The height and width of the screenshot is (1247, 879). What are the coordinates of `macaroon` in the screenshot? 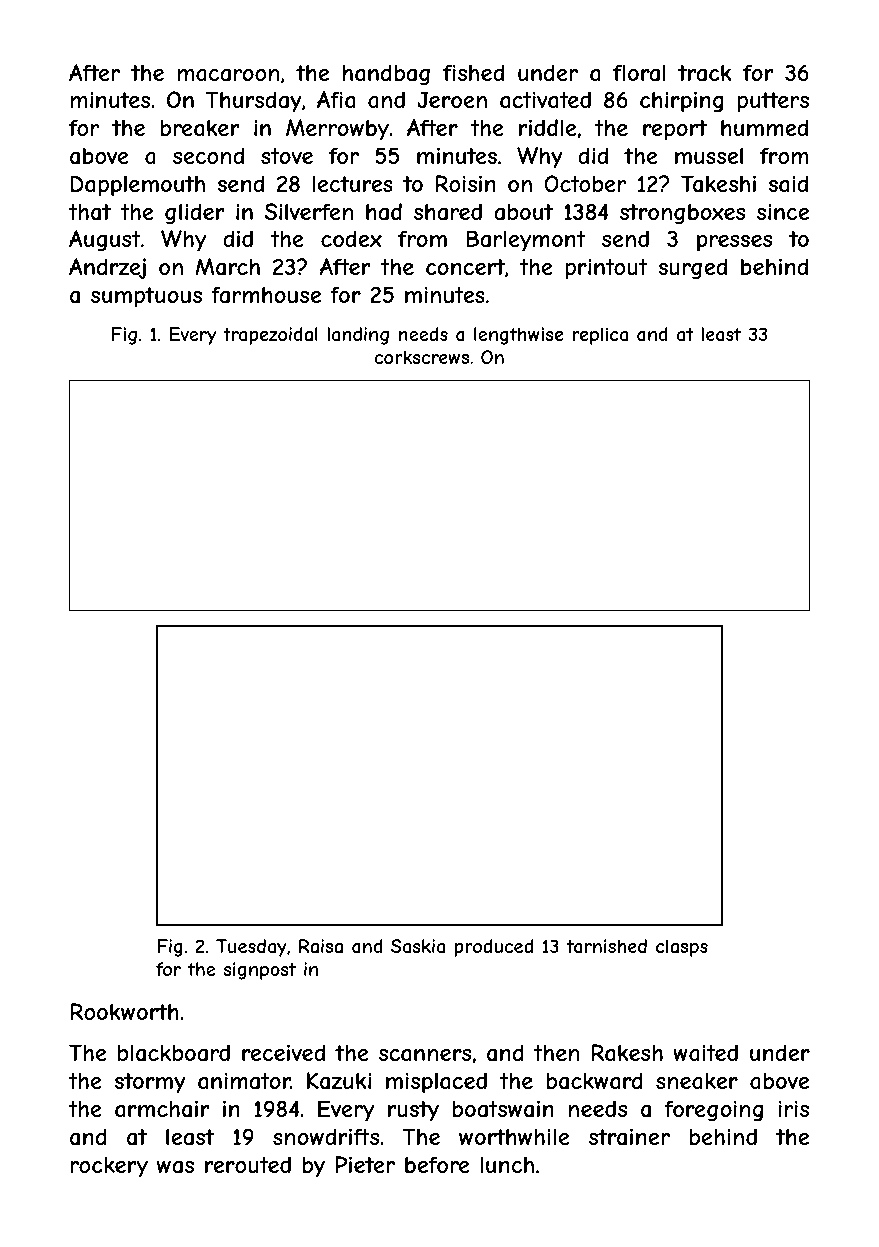 It's located at (228, 75).
